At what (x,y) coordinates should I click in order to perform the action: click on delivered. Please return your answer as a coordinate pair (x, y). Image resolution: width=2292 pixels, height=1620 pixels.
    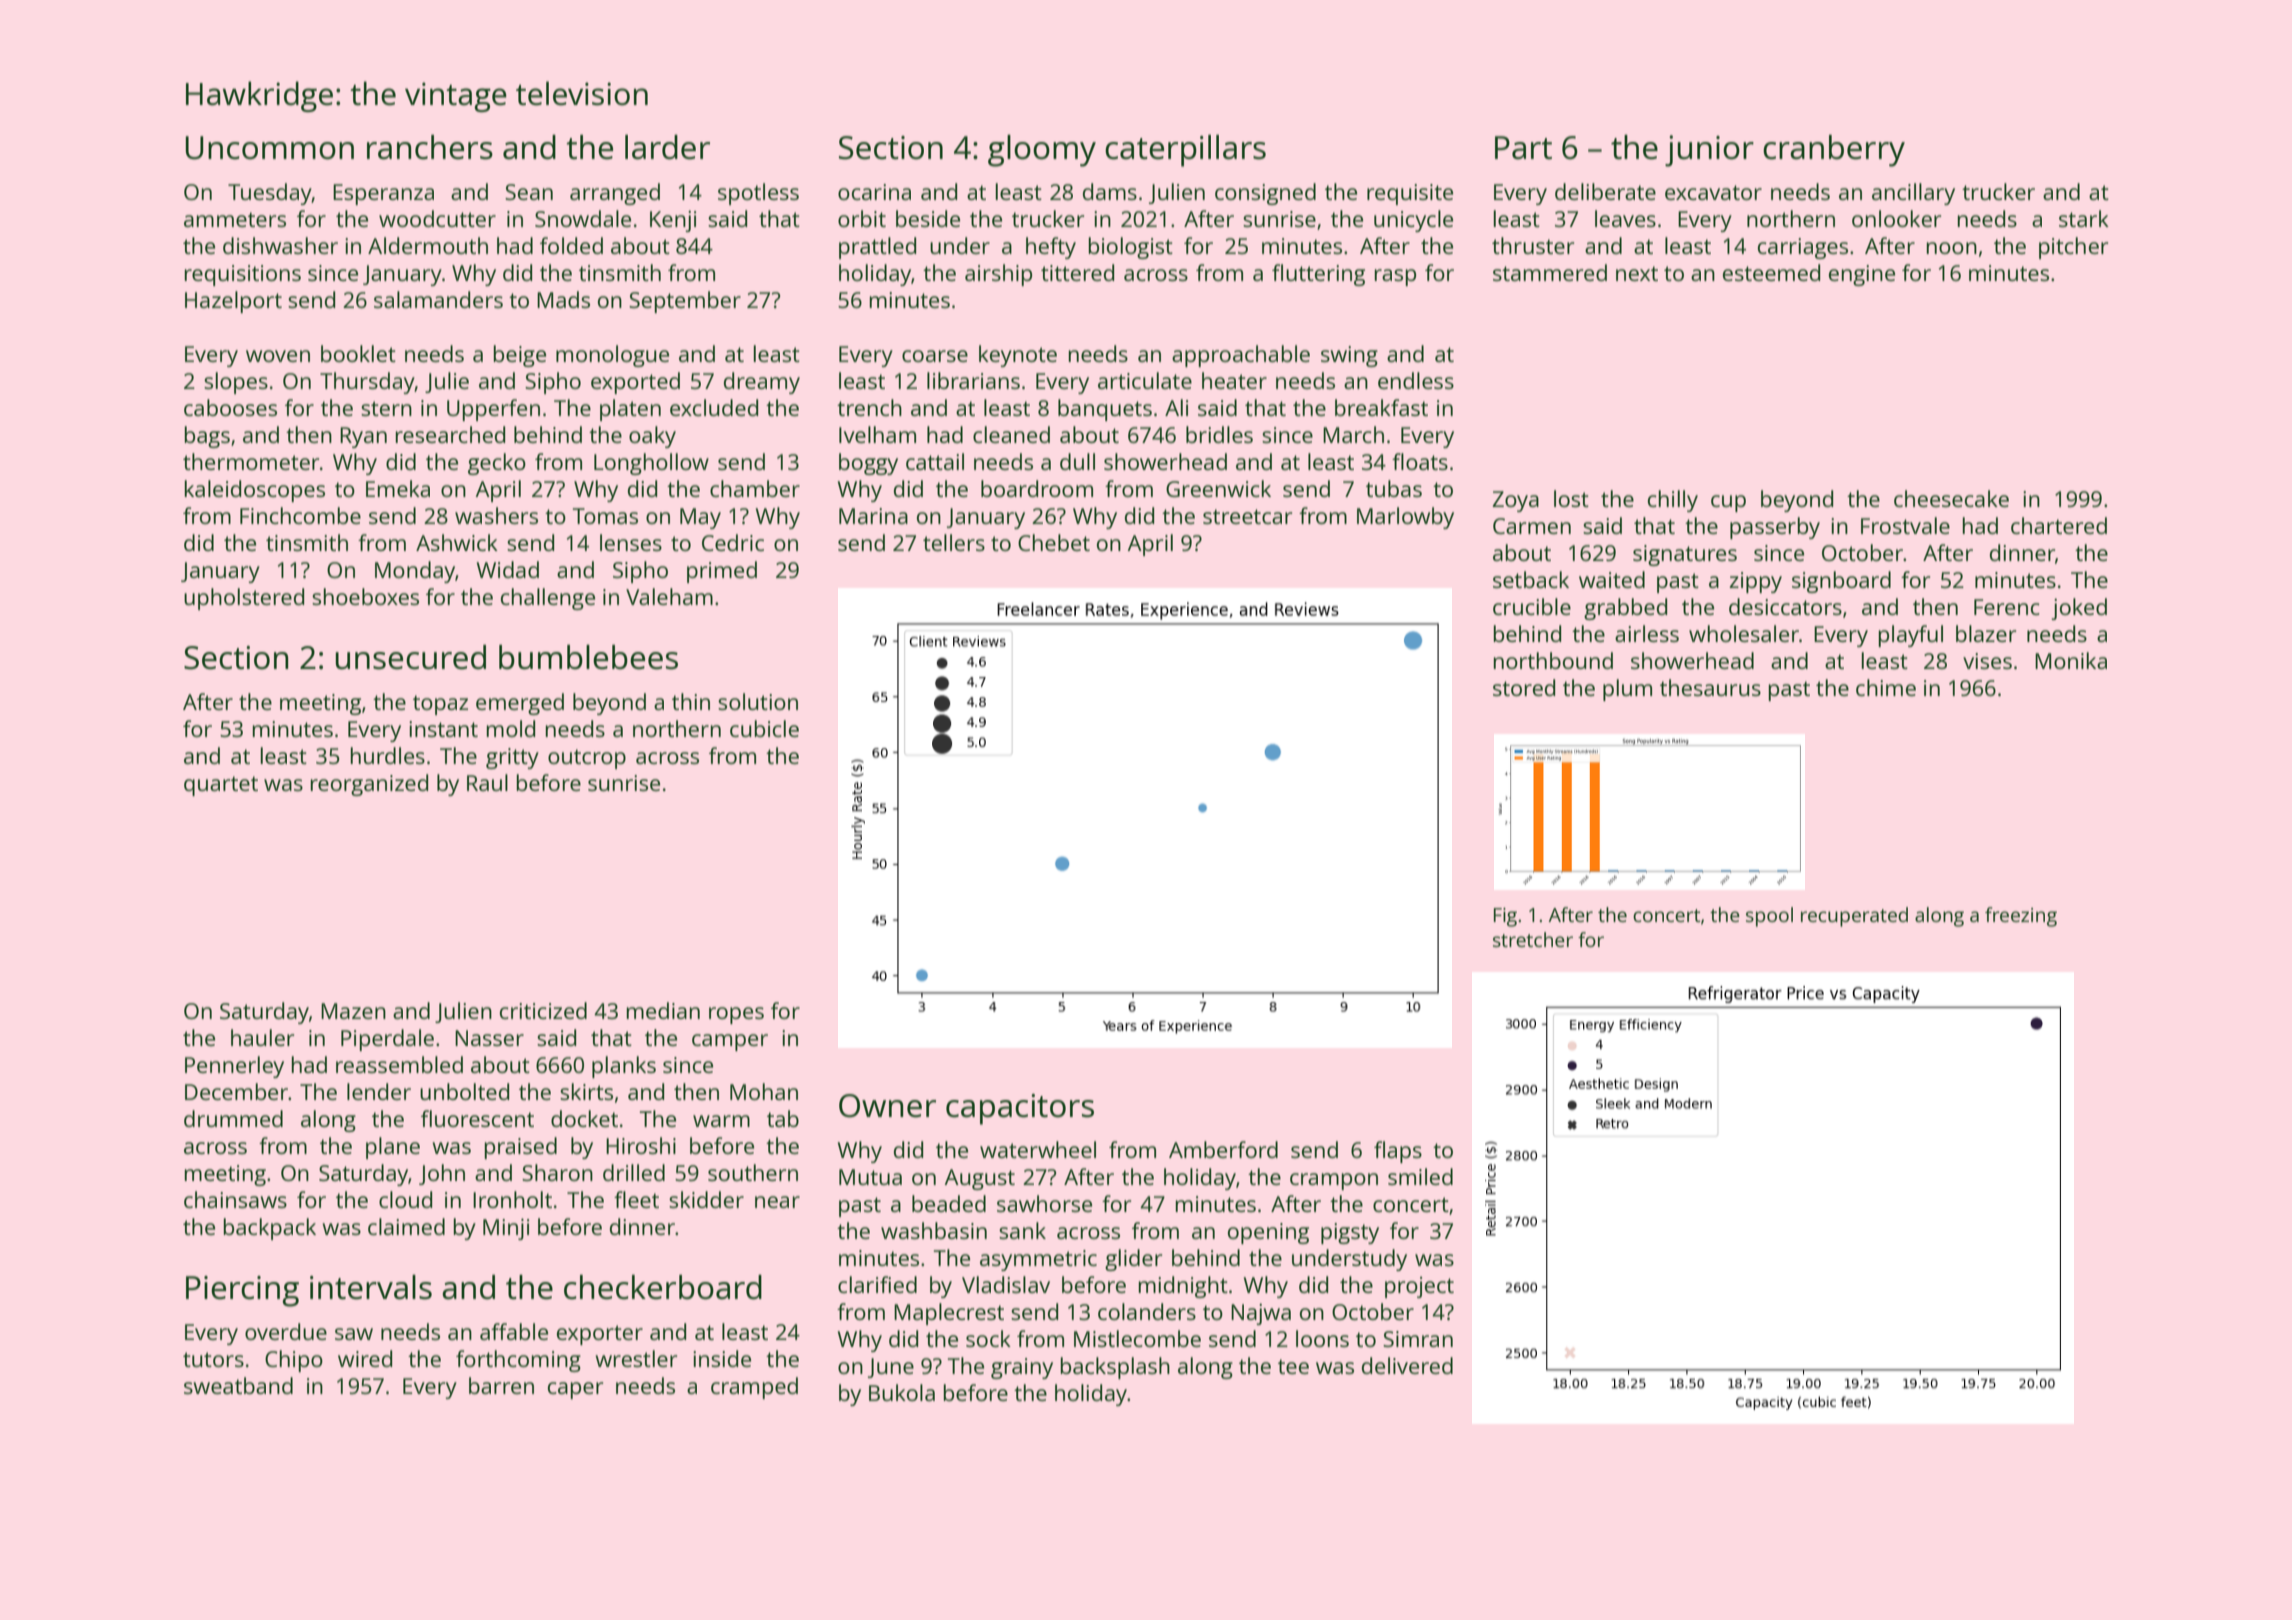
    Looking at the image, I should click on (1407, 1365).
